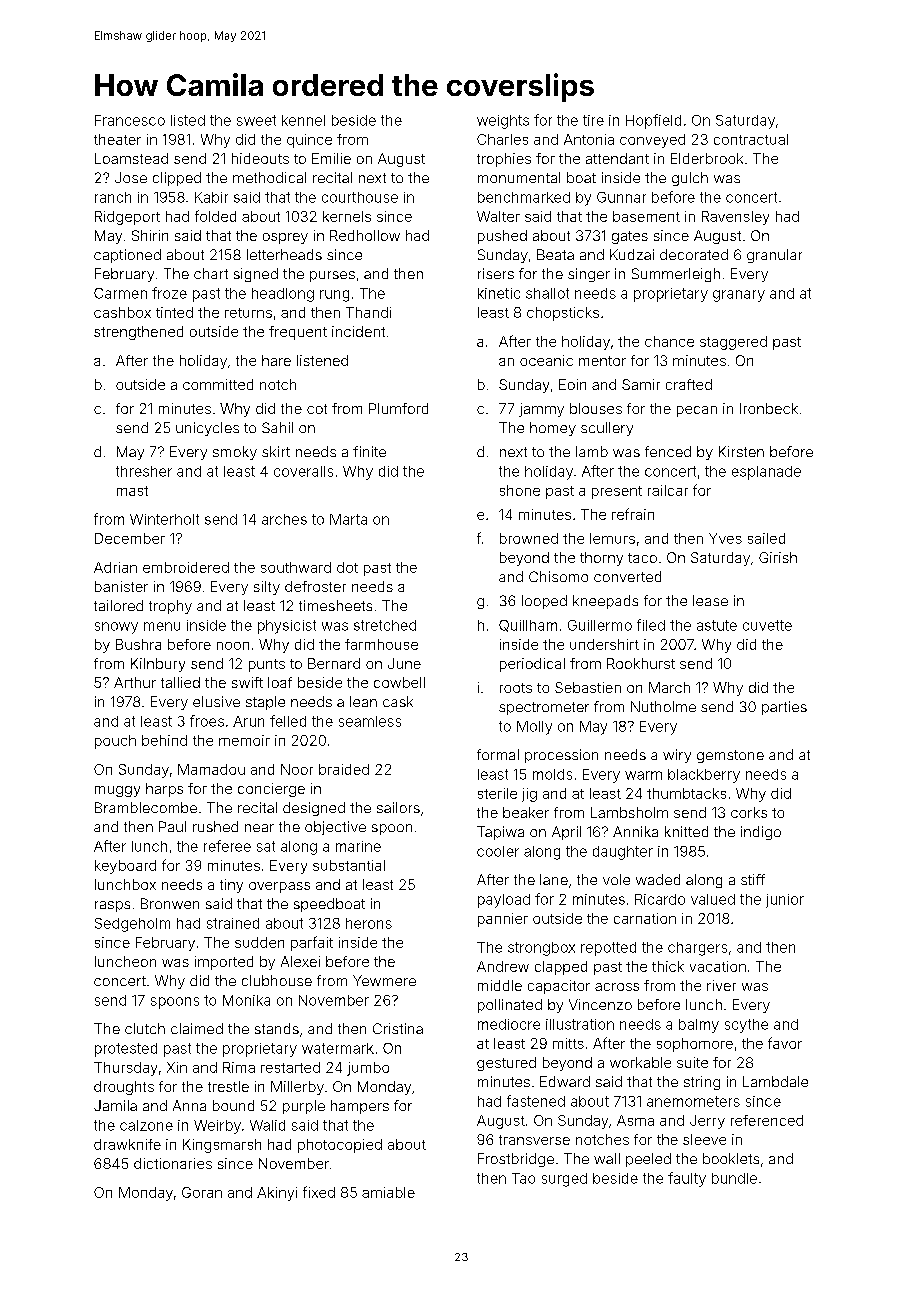 This screenshot has height=1316, width=908. What do you see at coordinates (504, 901) in the screenshot?
I see `payload` at bounding box center [504, 901].
